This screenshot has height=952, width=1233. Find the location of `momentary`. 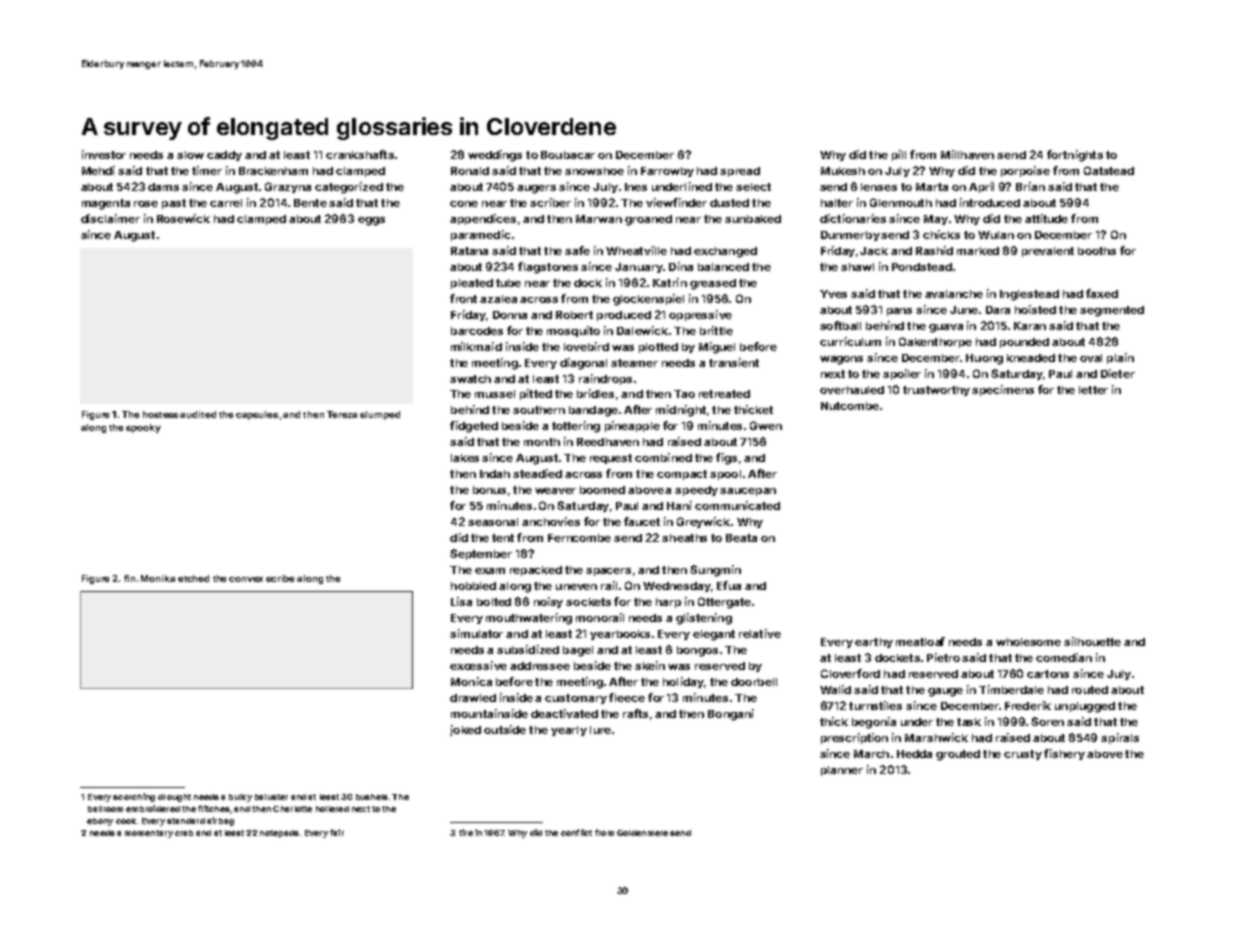

momentary is located at coordinates (149, 834).
